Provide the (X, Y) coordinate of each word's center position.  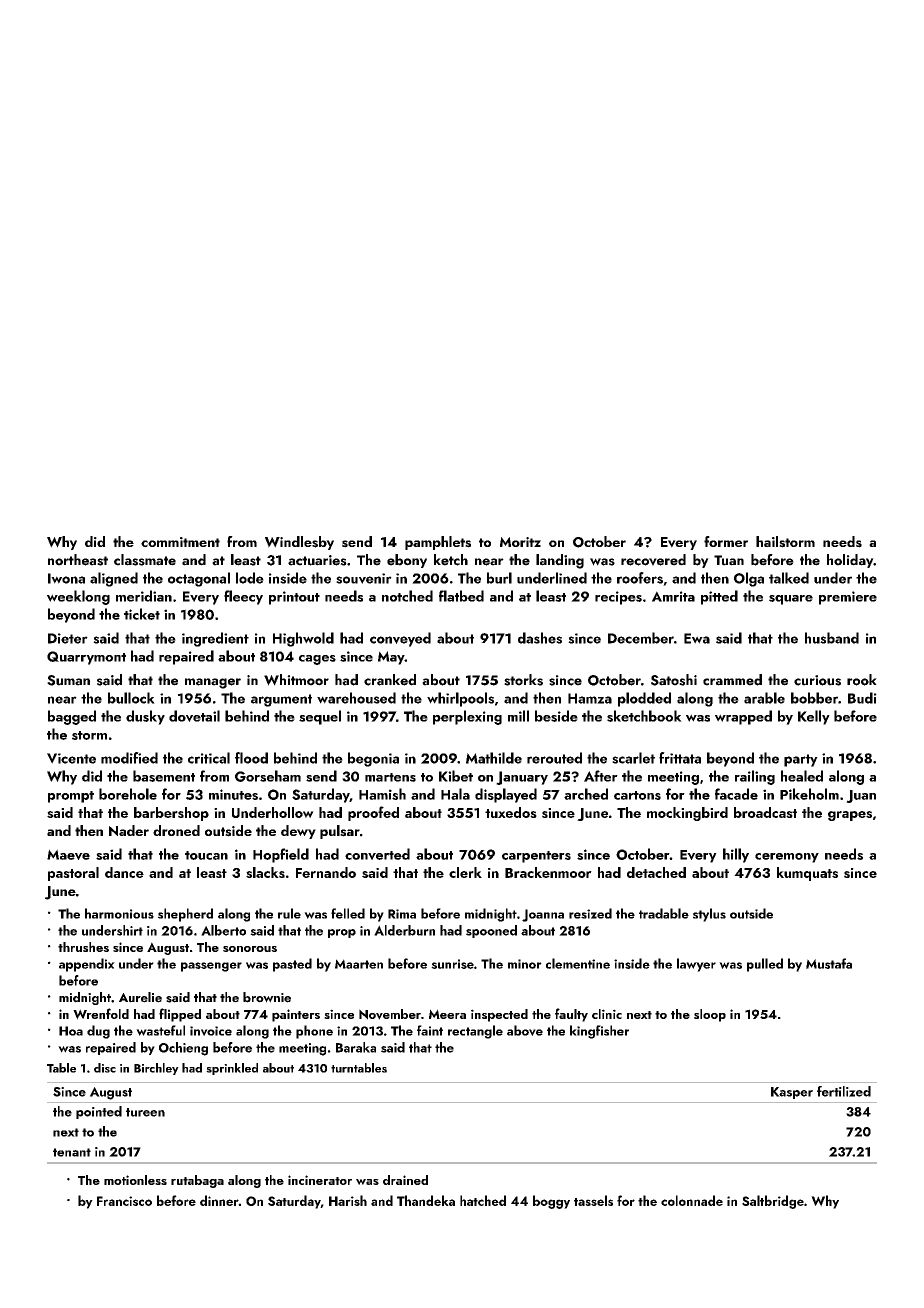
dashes (540, 638)
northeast (78, 560)
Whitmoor (296, 680)
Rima (402, 914)
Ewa (697, 638)
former (726, 541)
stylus (709, 915)
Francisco (124, 1201)
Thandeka (426, 1200)
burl (499, 578)
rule (289, 913)
